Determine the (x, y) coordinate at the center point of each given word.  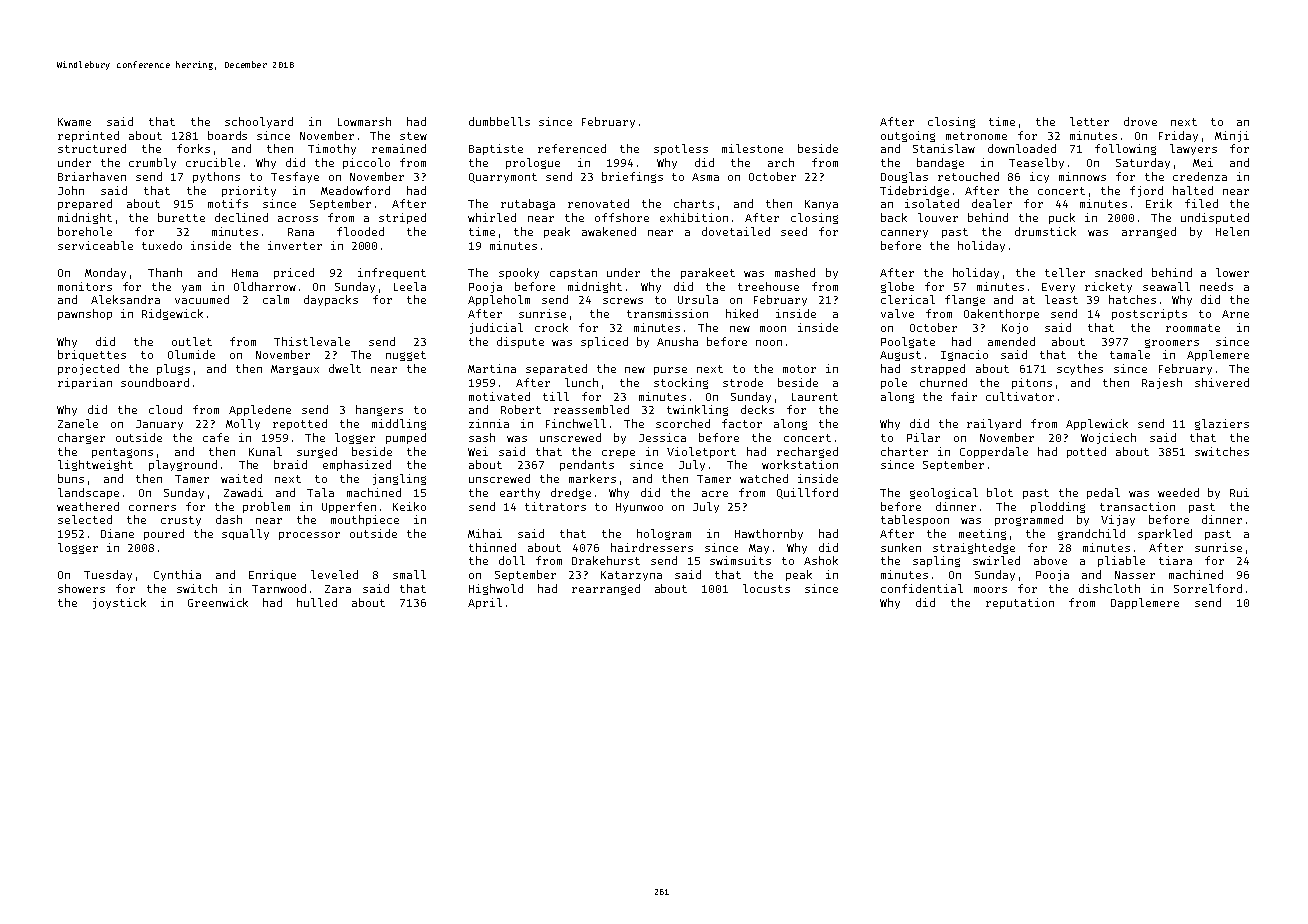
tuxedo (162, 245)
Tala (320, 492)
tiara (1175, 560)
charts (694, 203)
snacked (1118, 272)
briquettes (92, 355)
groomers (1172, 343)
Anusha (677, 341)
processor (309, 536)
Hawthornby (769, 534)
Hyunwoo (639, 508)
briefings (632, 177)
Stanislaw (944, 148)
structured (92, 148)
